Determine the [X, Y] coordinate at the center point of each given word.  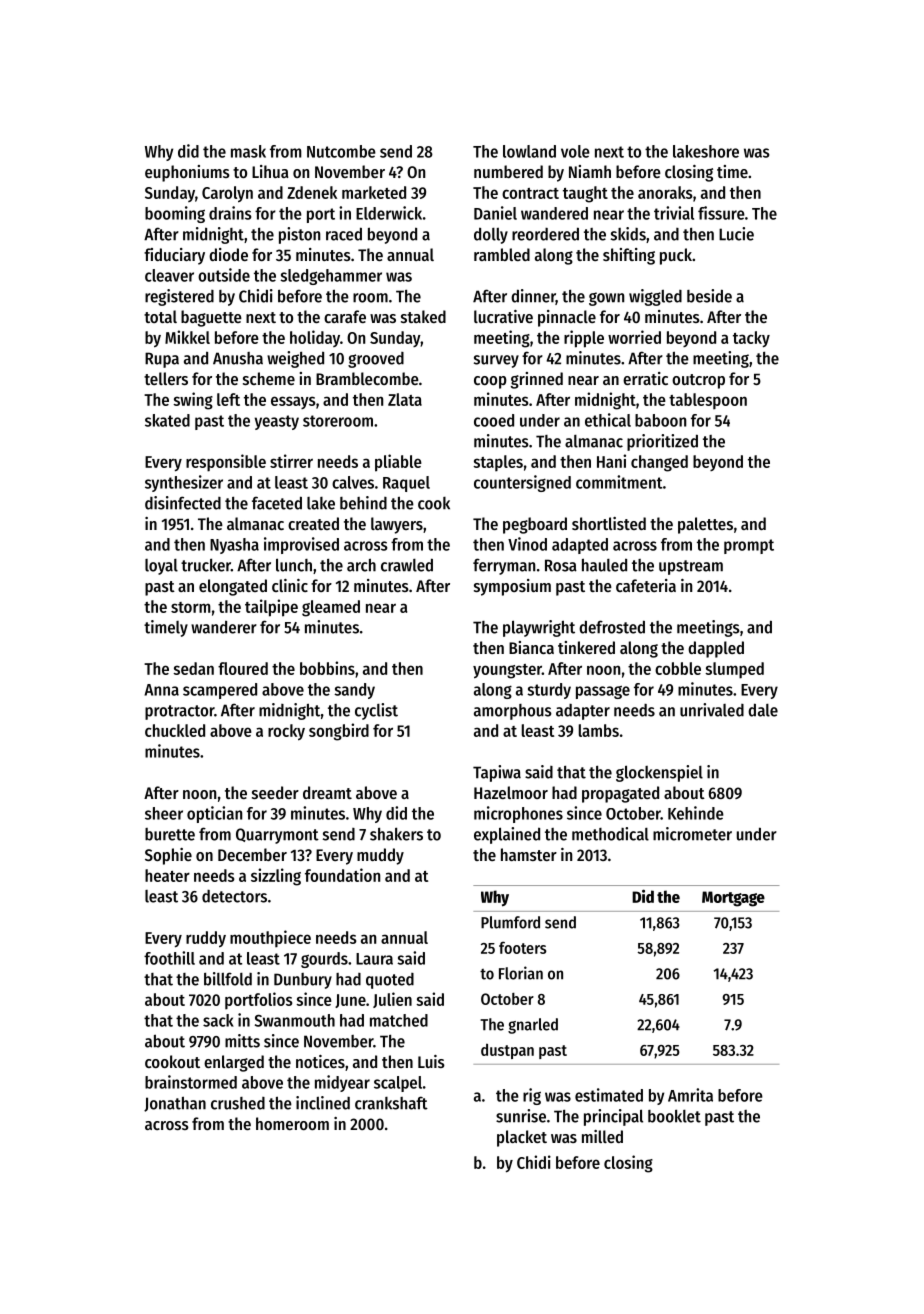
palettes [705, 525]
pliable [398, 463]
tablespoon [708, 401]
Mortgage [733, 899]
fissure [721, 213]
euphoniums [187, 173]
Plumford [510, 922]
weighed [295, 359]
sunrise [521, 1116]
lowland [529, 151]
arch [361, 565]
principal [613, 1117]
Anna [161, 690]
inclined [323, 1103]
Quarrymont [277, 836]
